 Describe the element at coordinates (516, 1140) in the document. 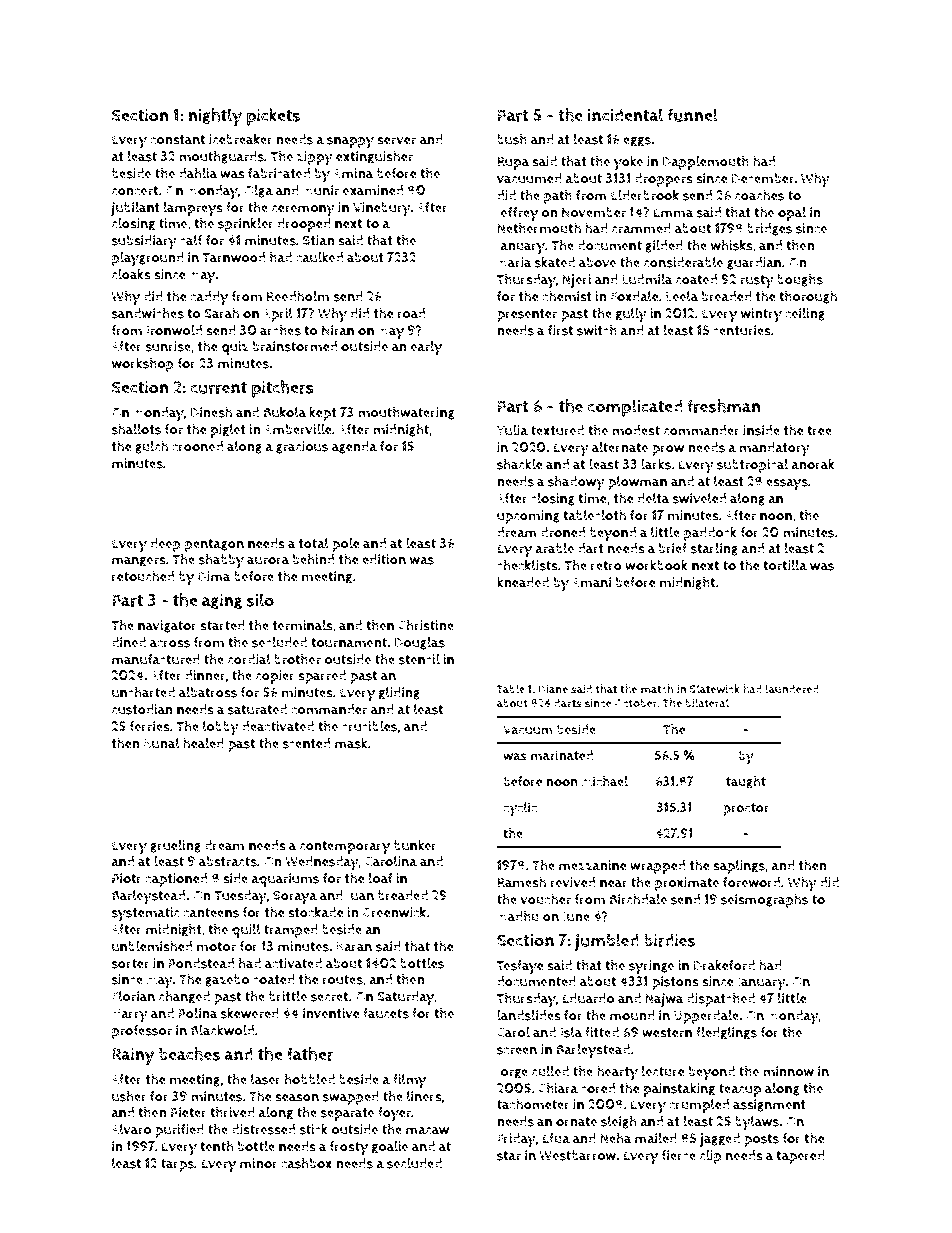

I see `Friday` at that location.
